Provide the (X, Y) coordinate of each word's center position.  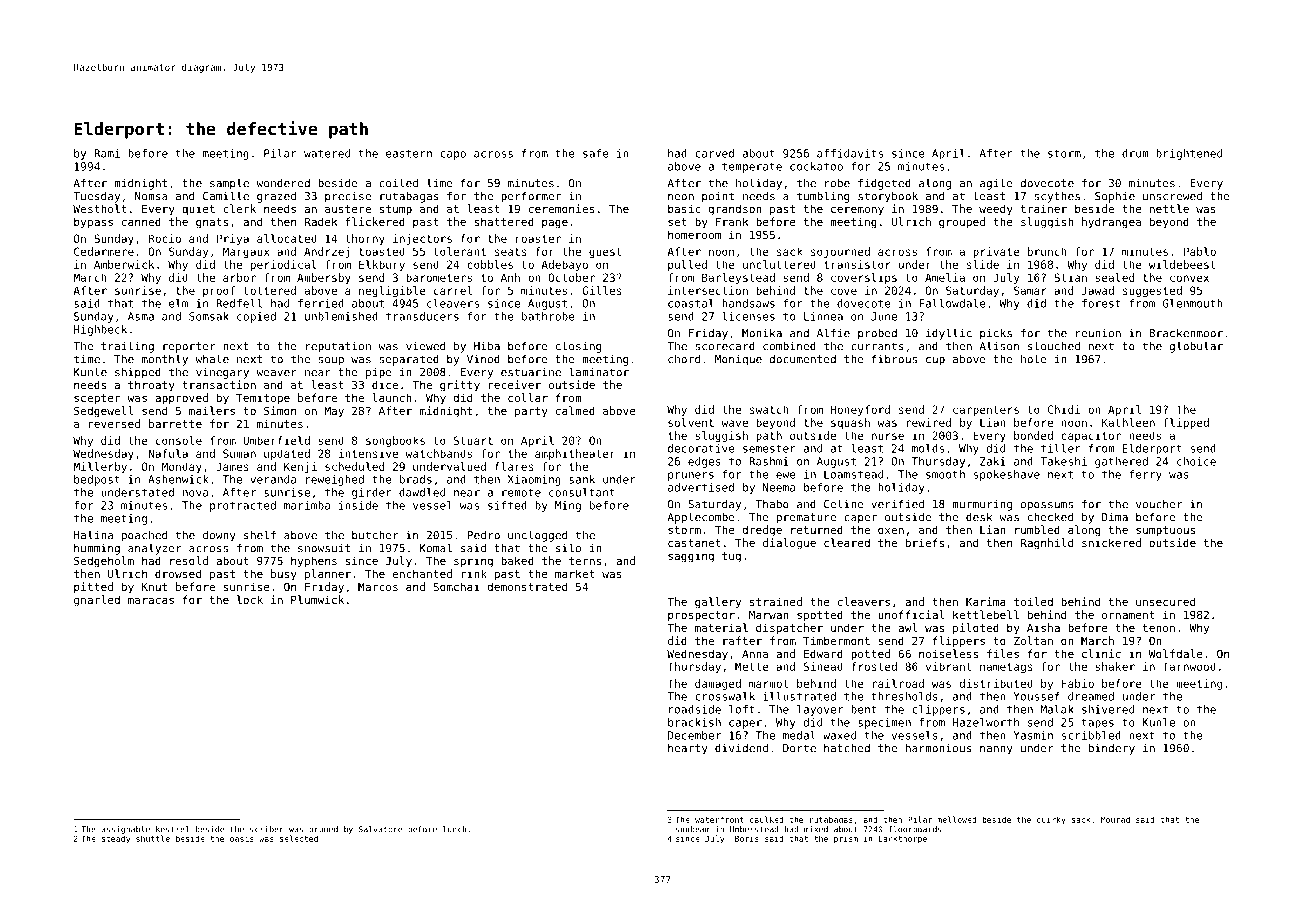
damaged (718, 684)
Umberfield (276, 440)
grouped (962, 223)
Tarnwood (1189, 666)
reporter (189, 347)
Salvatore (380, 829)
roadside (695, 709)
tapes (1098, 723)
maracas (151, 600)
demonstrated (527, 586)
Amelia (945, 277)
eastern (409, 153)
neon (681, 197)
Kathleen (1128, 422)
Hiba (487, 346)
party (531, 412)
